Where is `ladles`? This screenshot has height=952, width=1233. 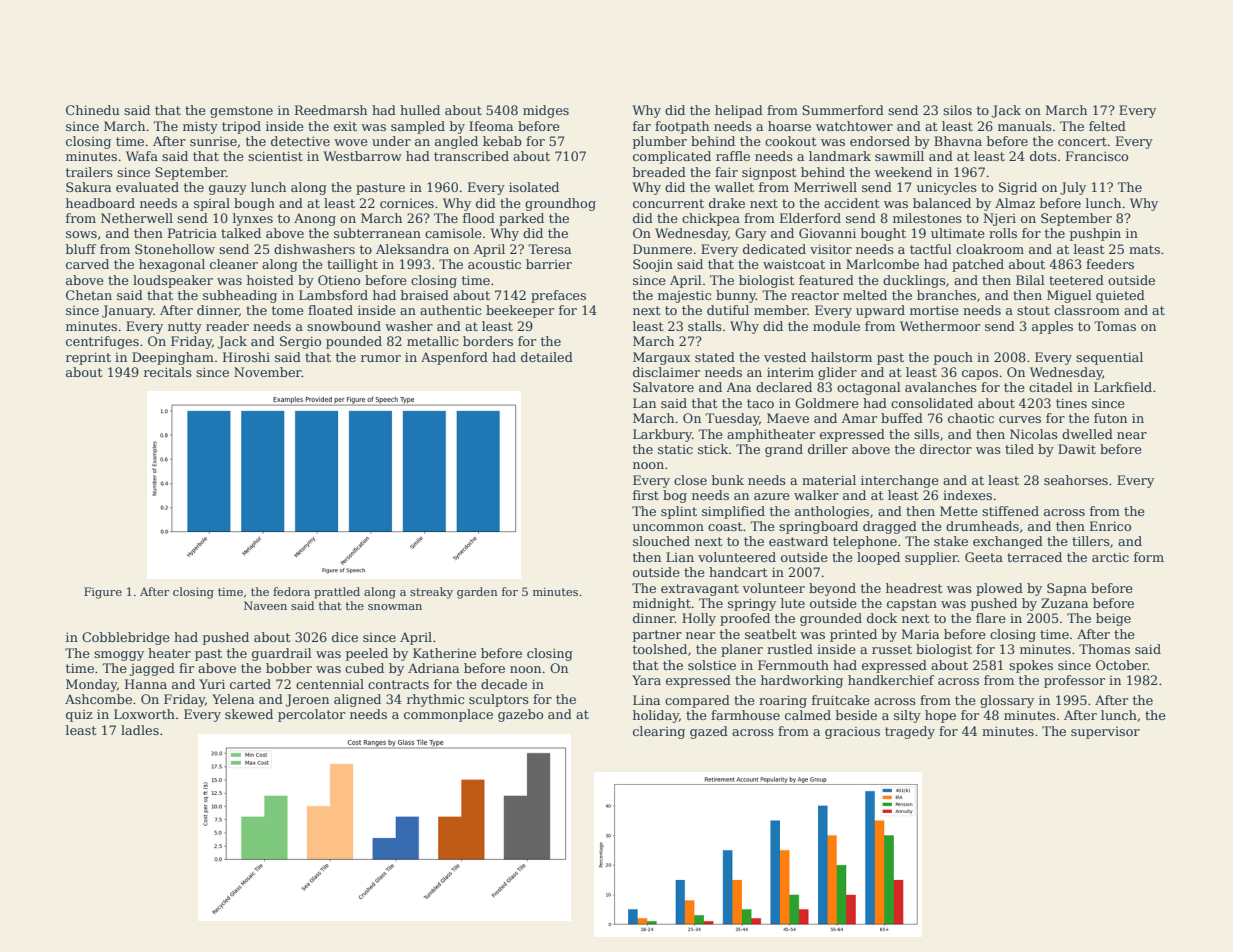
ladles is located at coordinates (140, 730).
